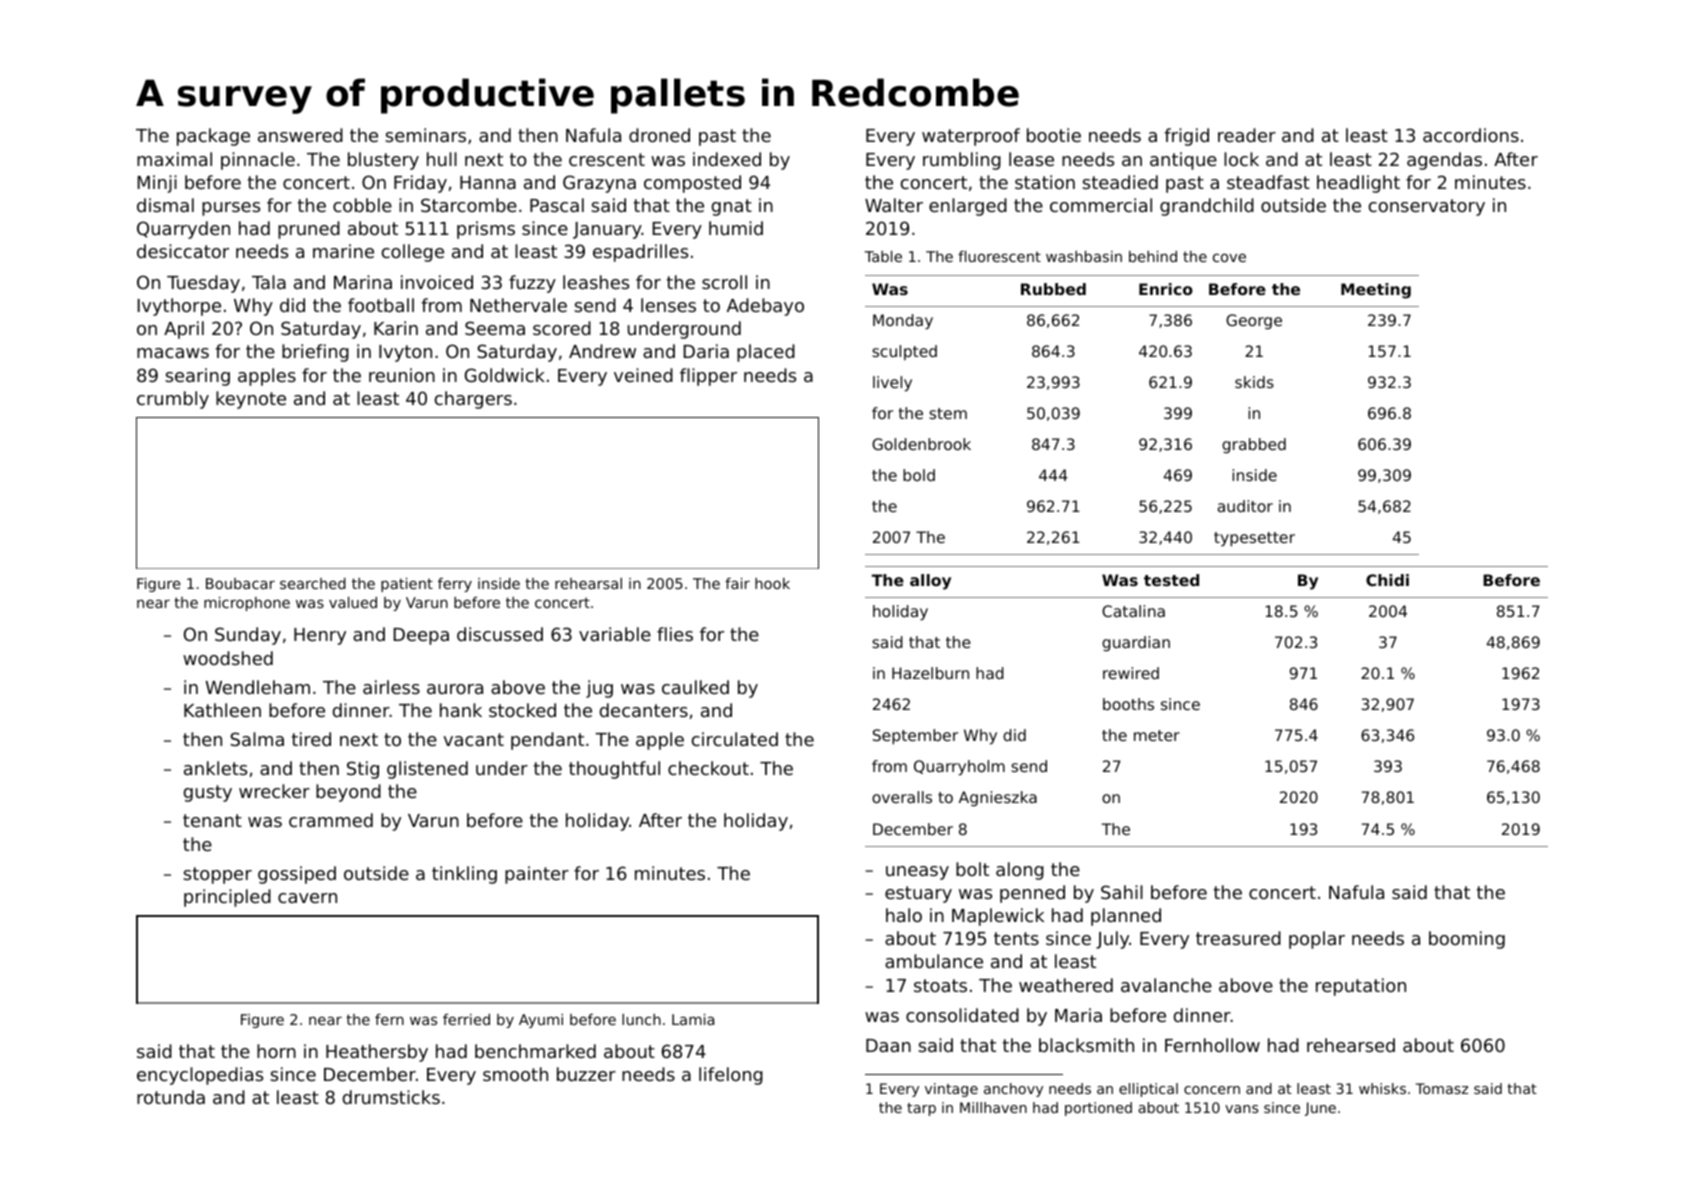  What do you see at coordinates (948, 413) in the screenshot?
I see `stem` at bounding box center [948, 413].
